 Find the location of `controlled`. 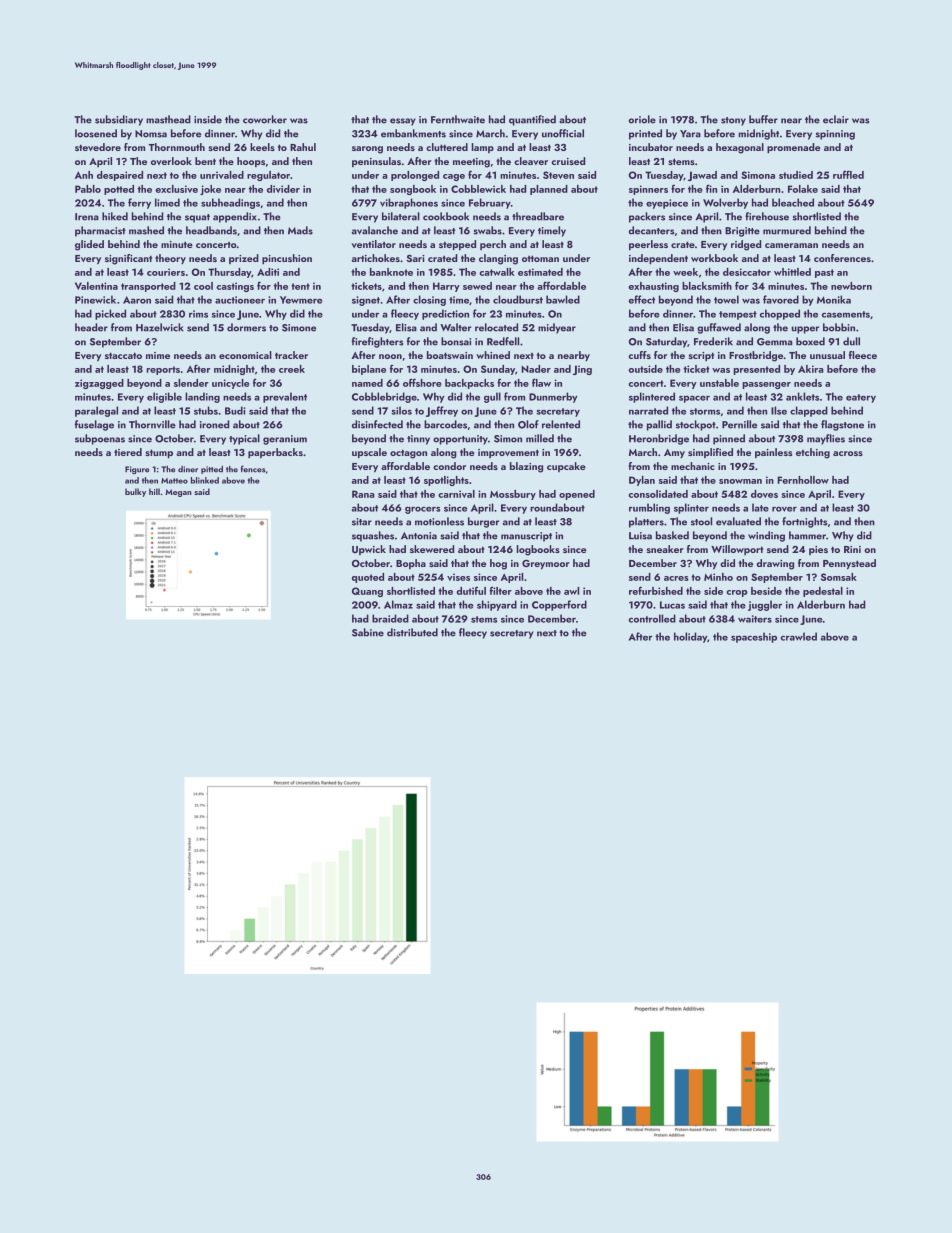

controlled is located at coordinates (652, 618).
